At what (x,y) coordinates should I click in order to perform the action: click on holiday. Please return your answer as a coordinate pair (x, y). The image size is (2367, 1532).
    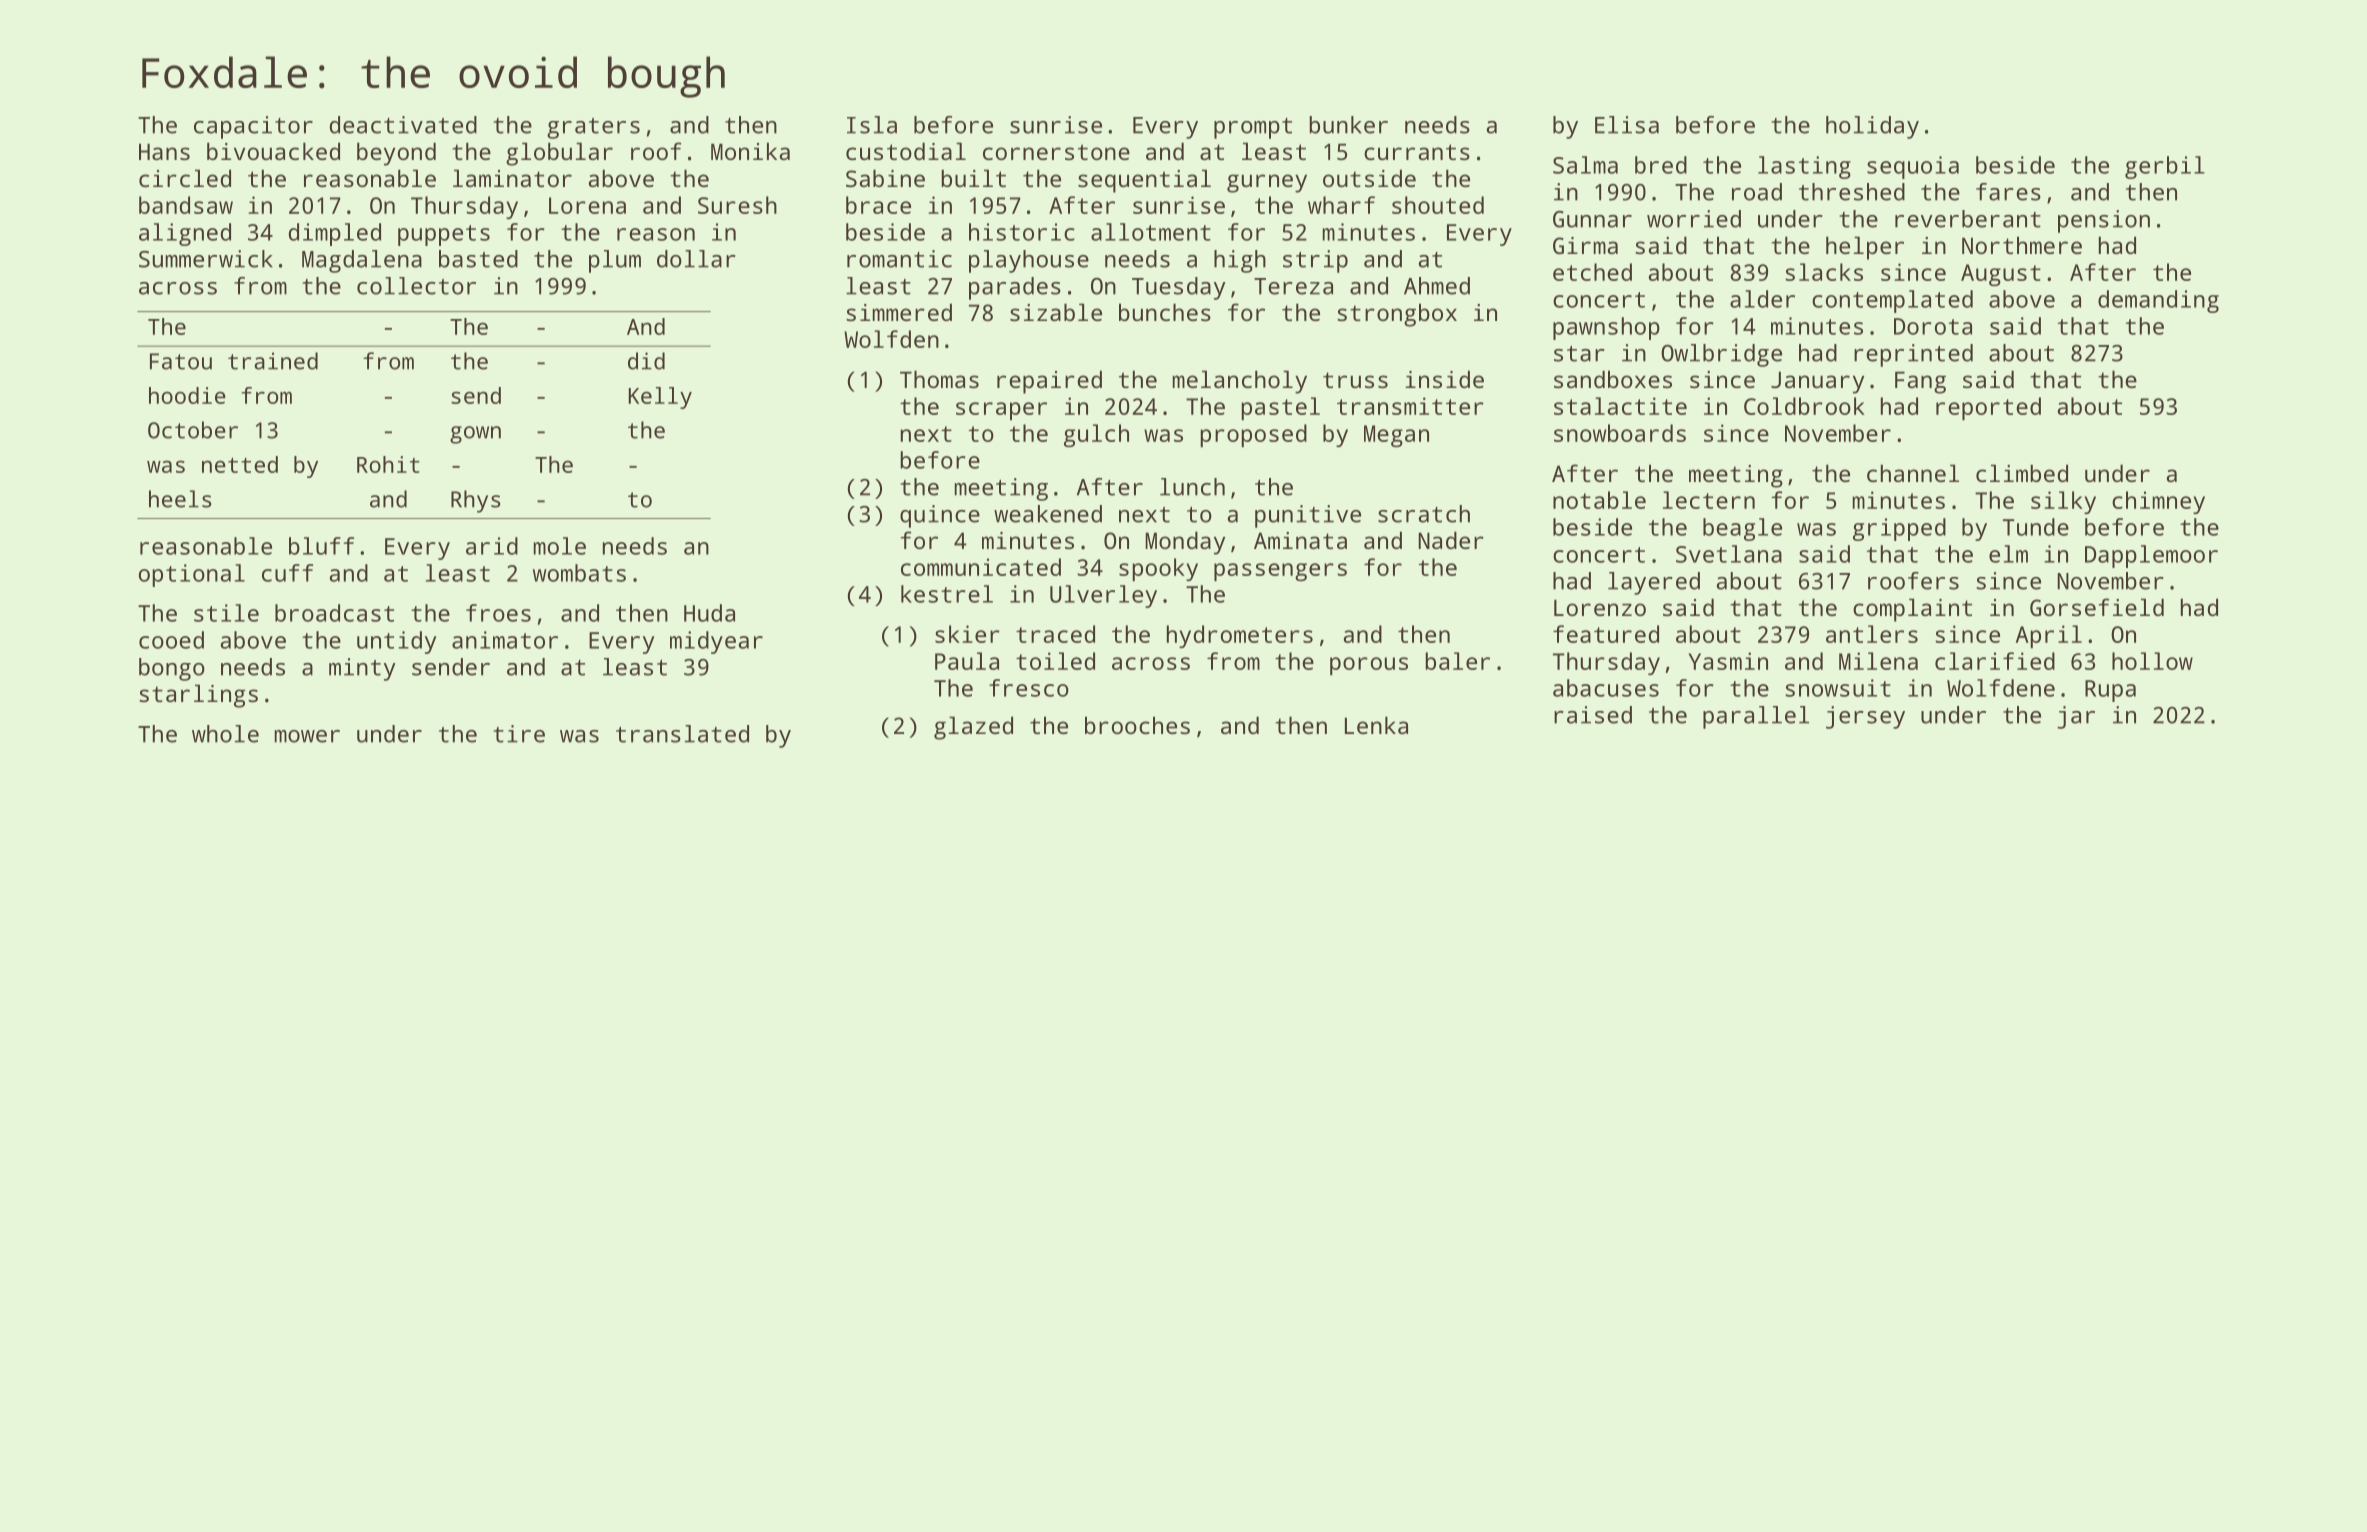
    Looking at the image, I should click on (1872, 127).
